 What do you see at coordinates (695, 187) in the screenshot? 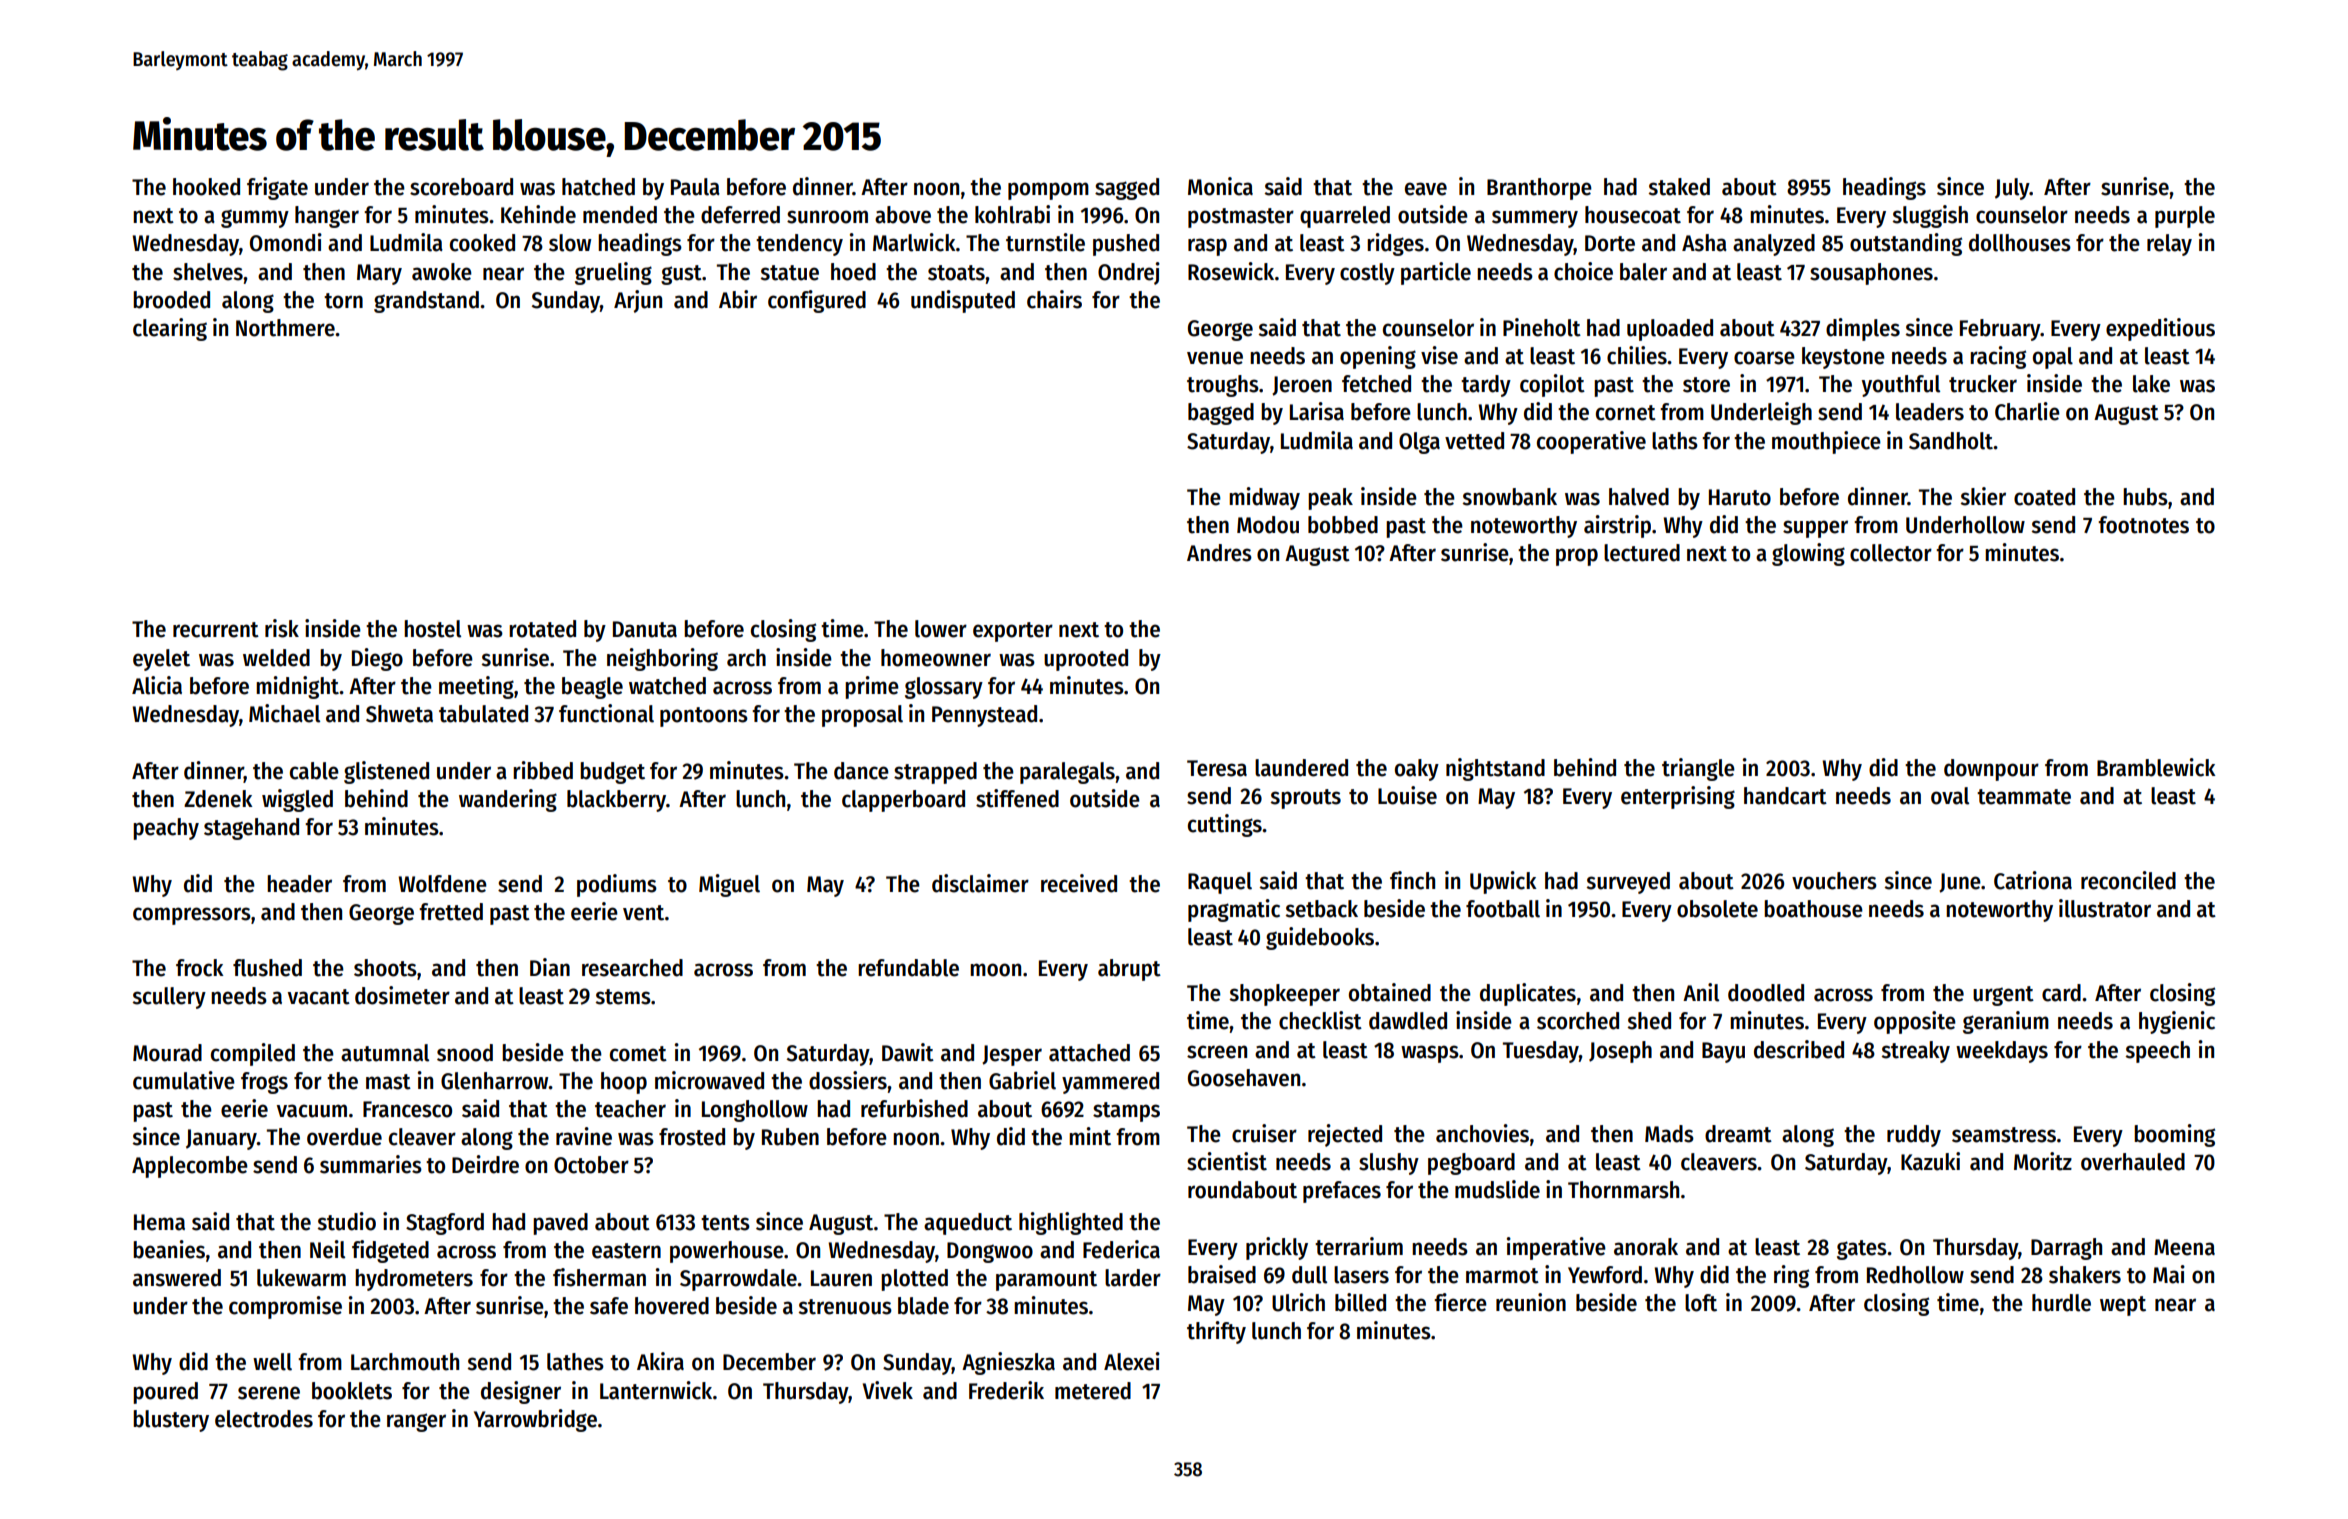
I see `Paula` at bounding box center [695, 187].
